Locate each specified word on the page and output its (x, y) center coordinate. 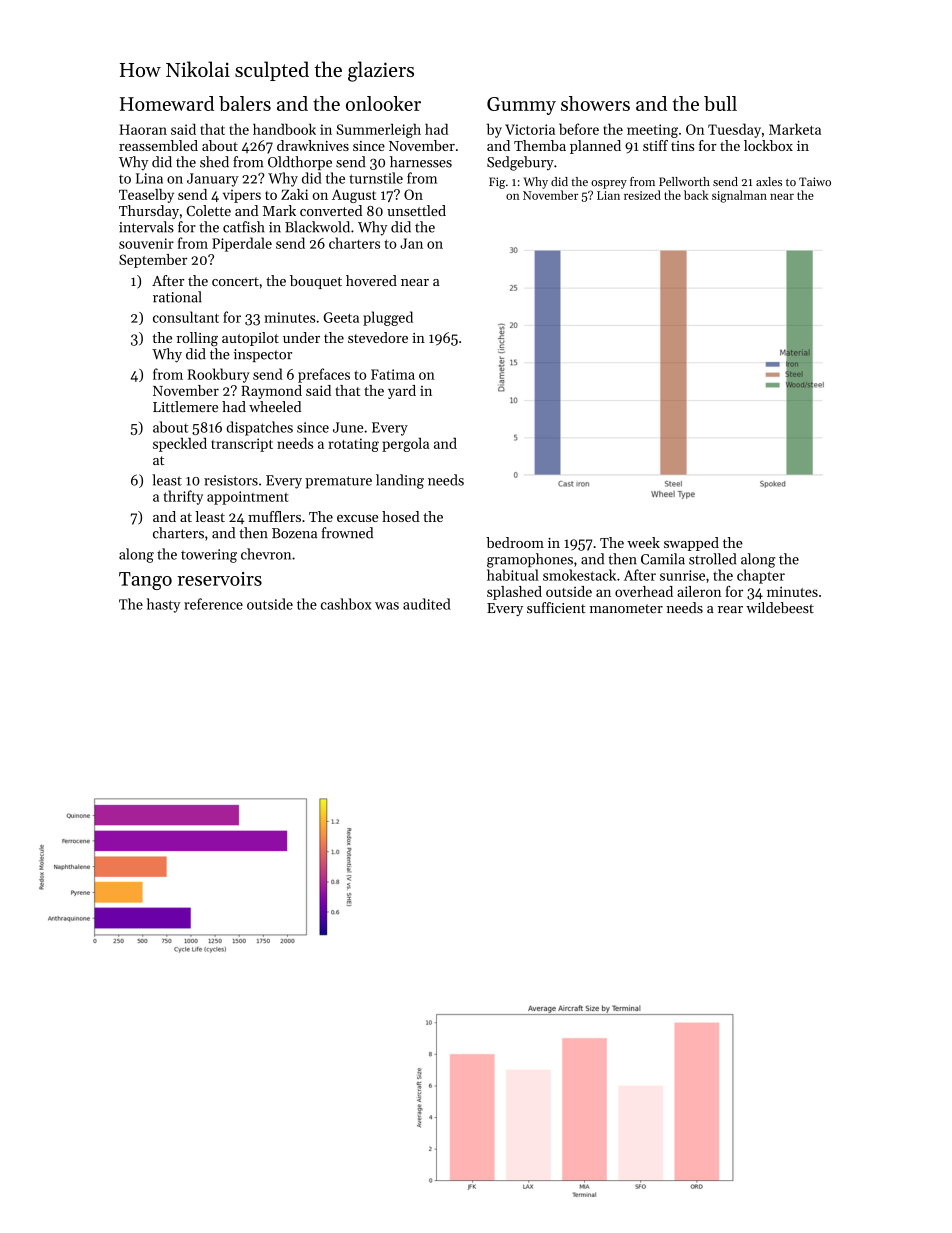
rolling (197, 339)
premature (338, 482)
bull (720, 103)
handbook (284, 129)
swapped (691, 544)
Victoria (530, 129)
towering (209, 556)
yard (402, 392)
